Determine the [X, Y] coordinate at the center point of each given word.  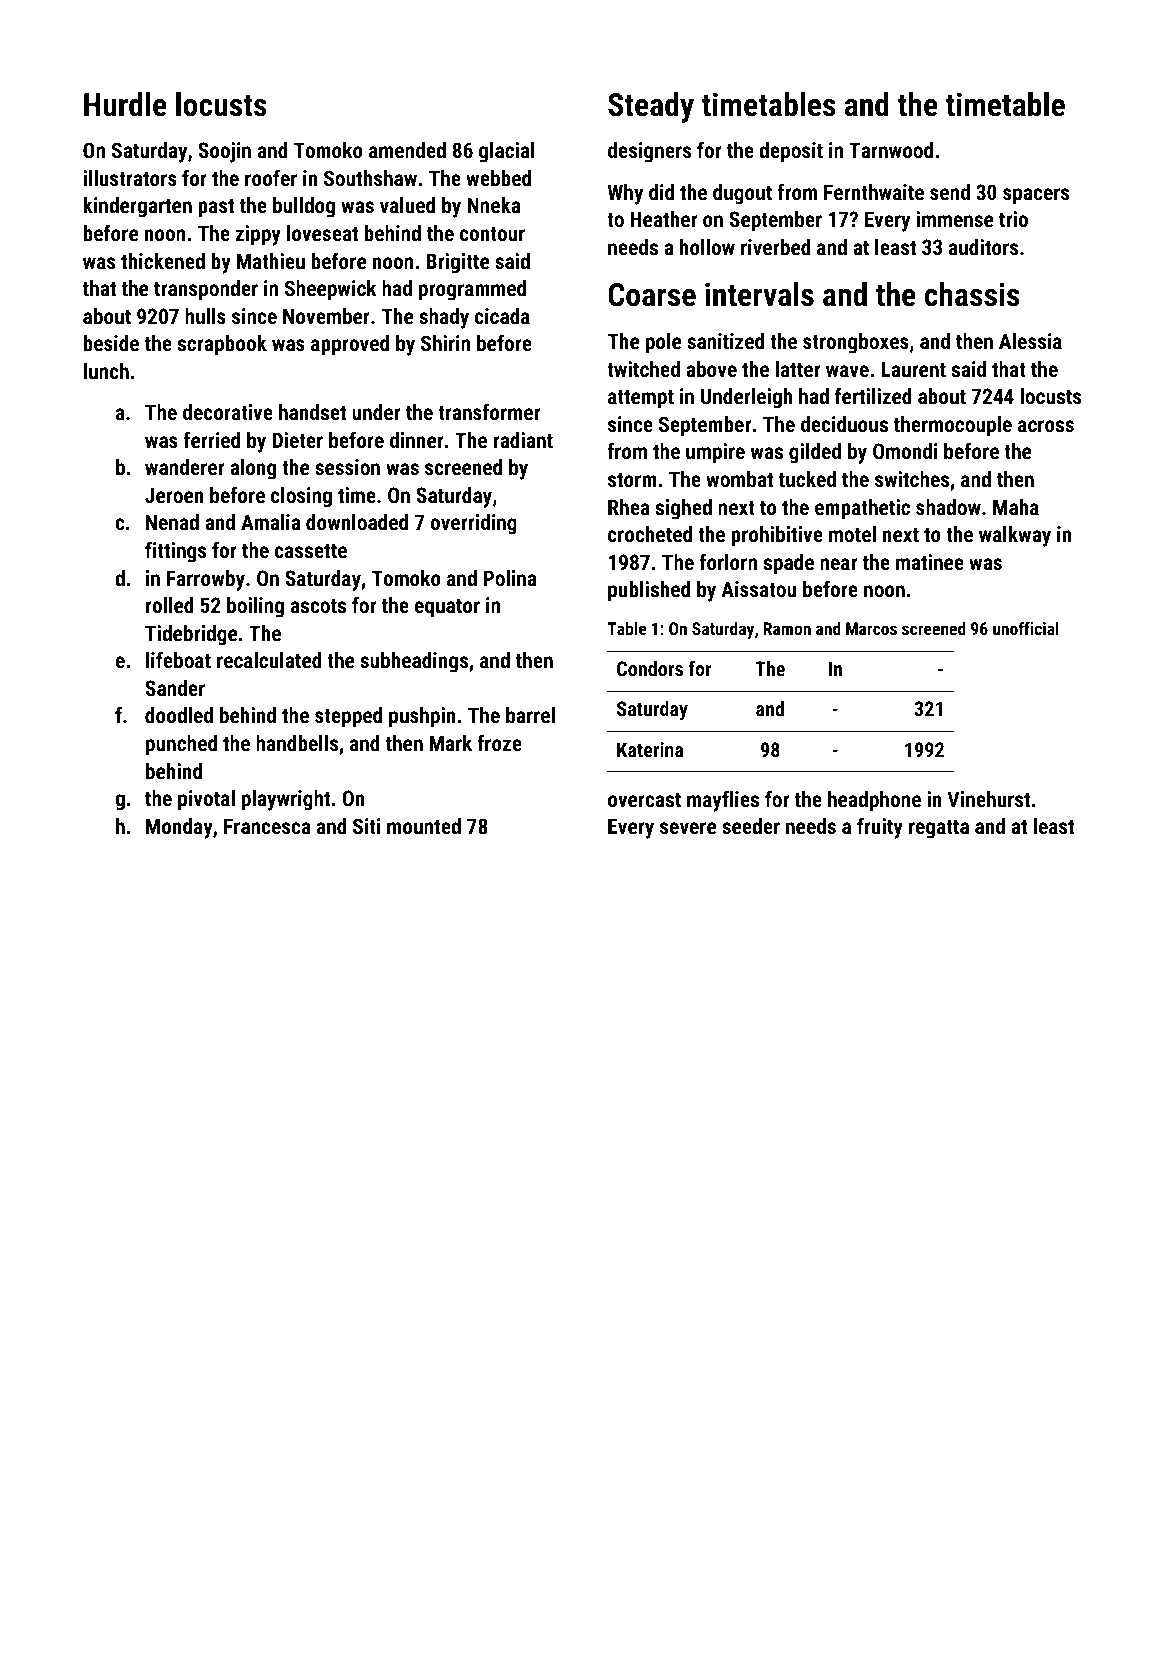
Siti [367, 826]
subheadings [414, 662]
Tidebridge [191, 635]
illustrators [130, 178]
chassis [972, 294]
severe [688, 828]
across [1046, 426]
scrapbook [222, 345]
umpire [715, 453]
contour [492, 234]
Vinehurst [988, 799]
